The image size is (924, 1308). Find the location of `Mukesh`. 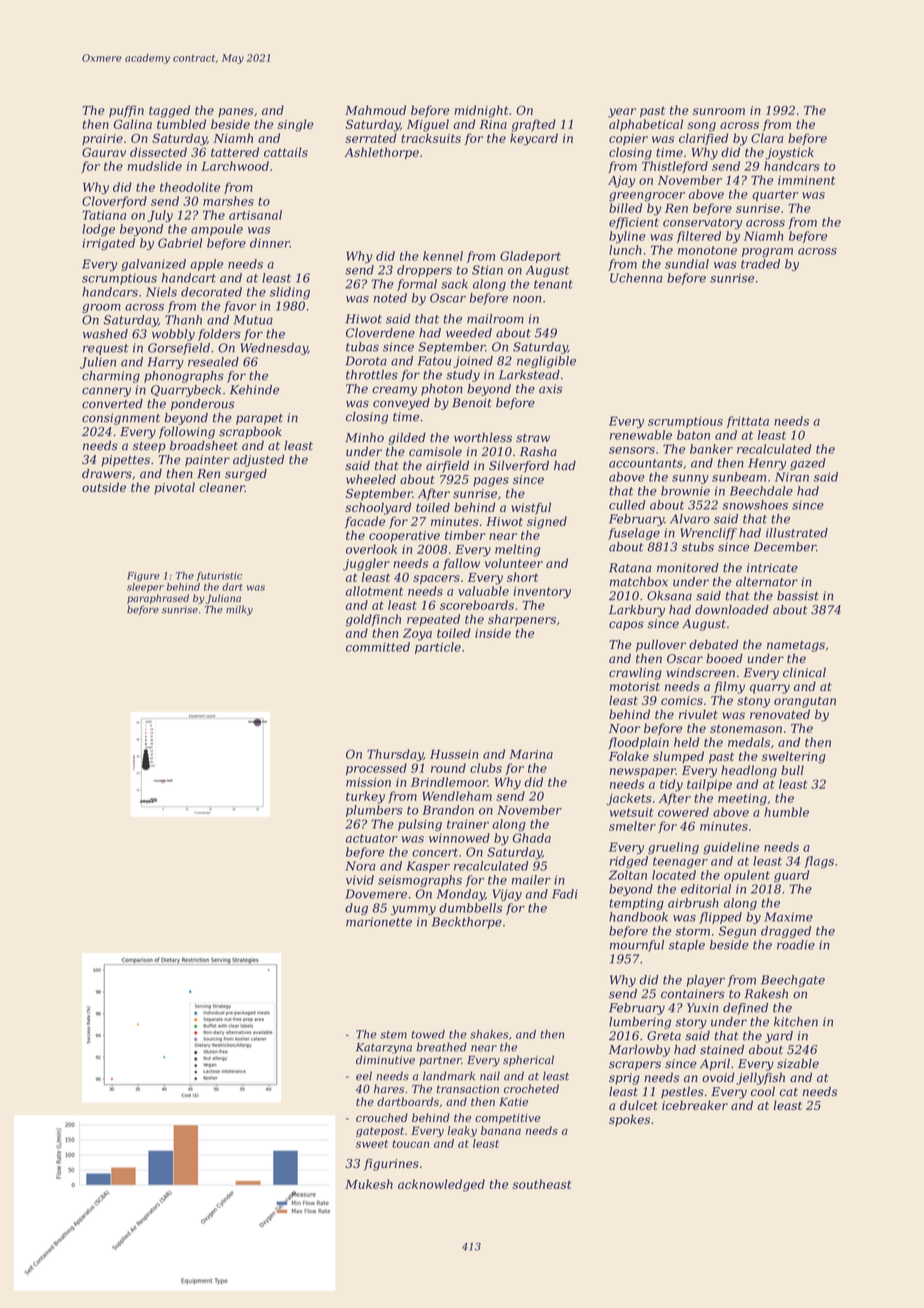

Mukesh is located at coordinates (369, 1184).
